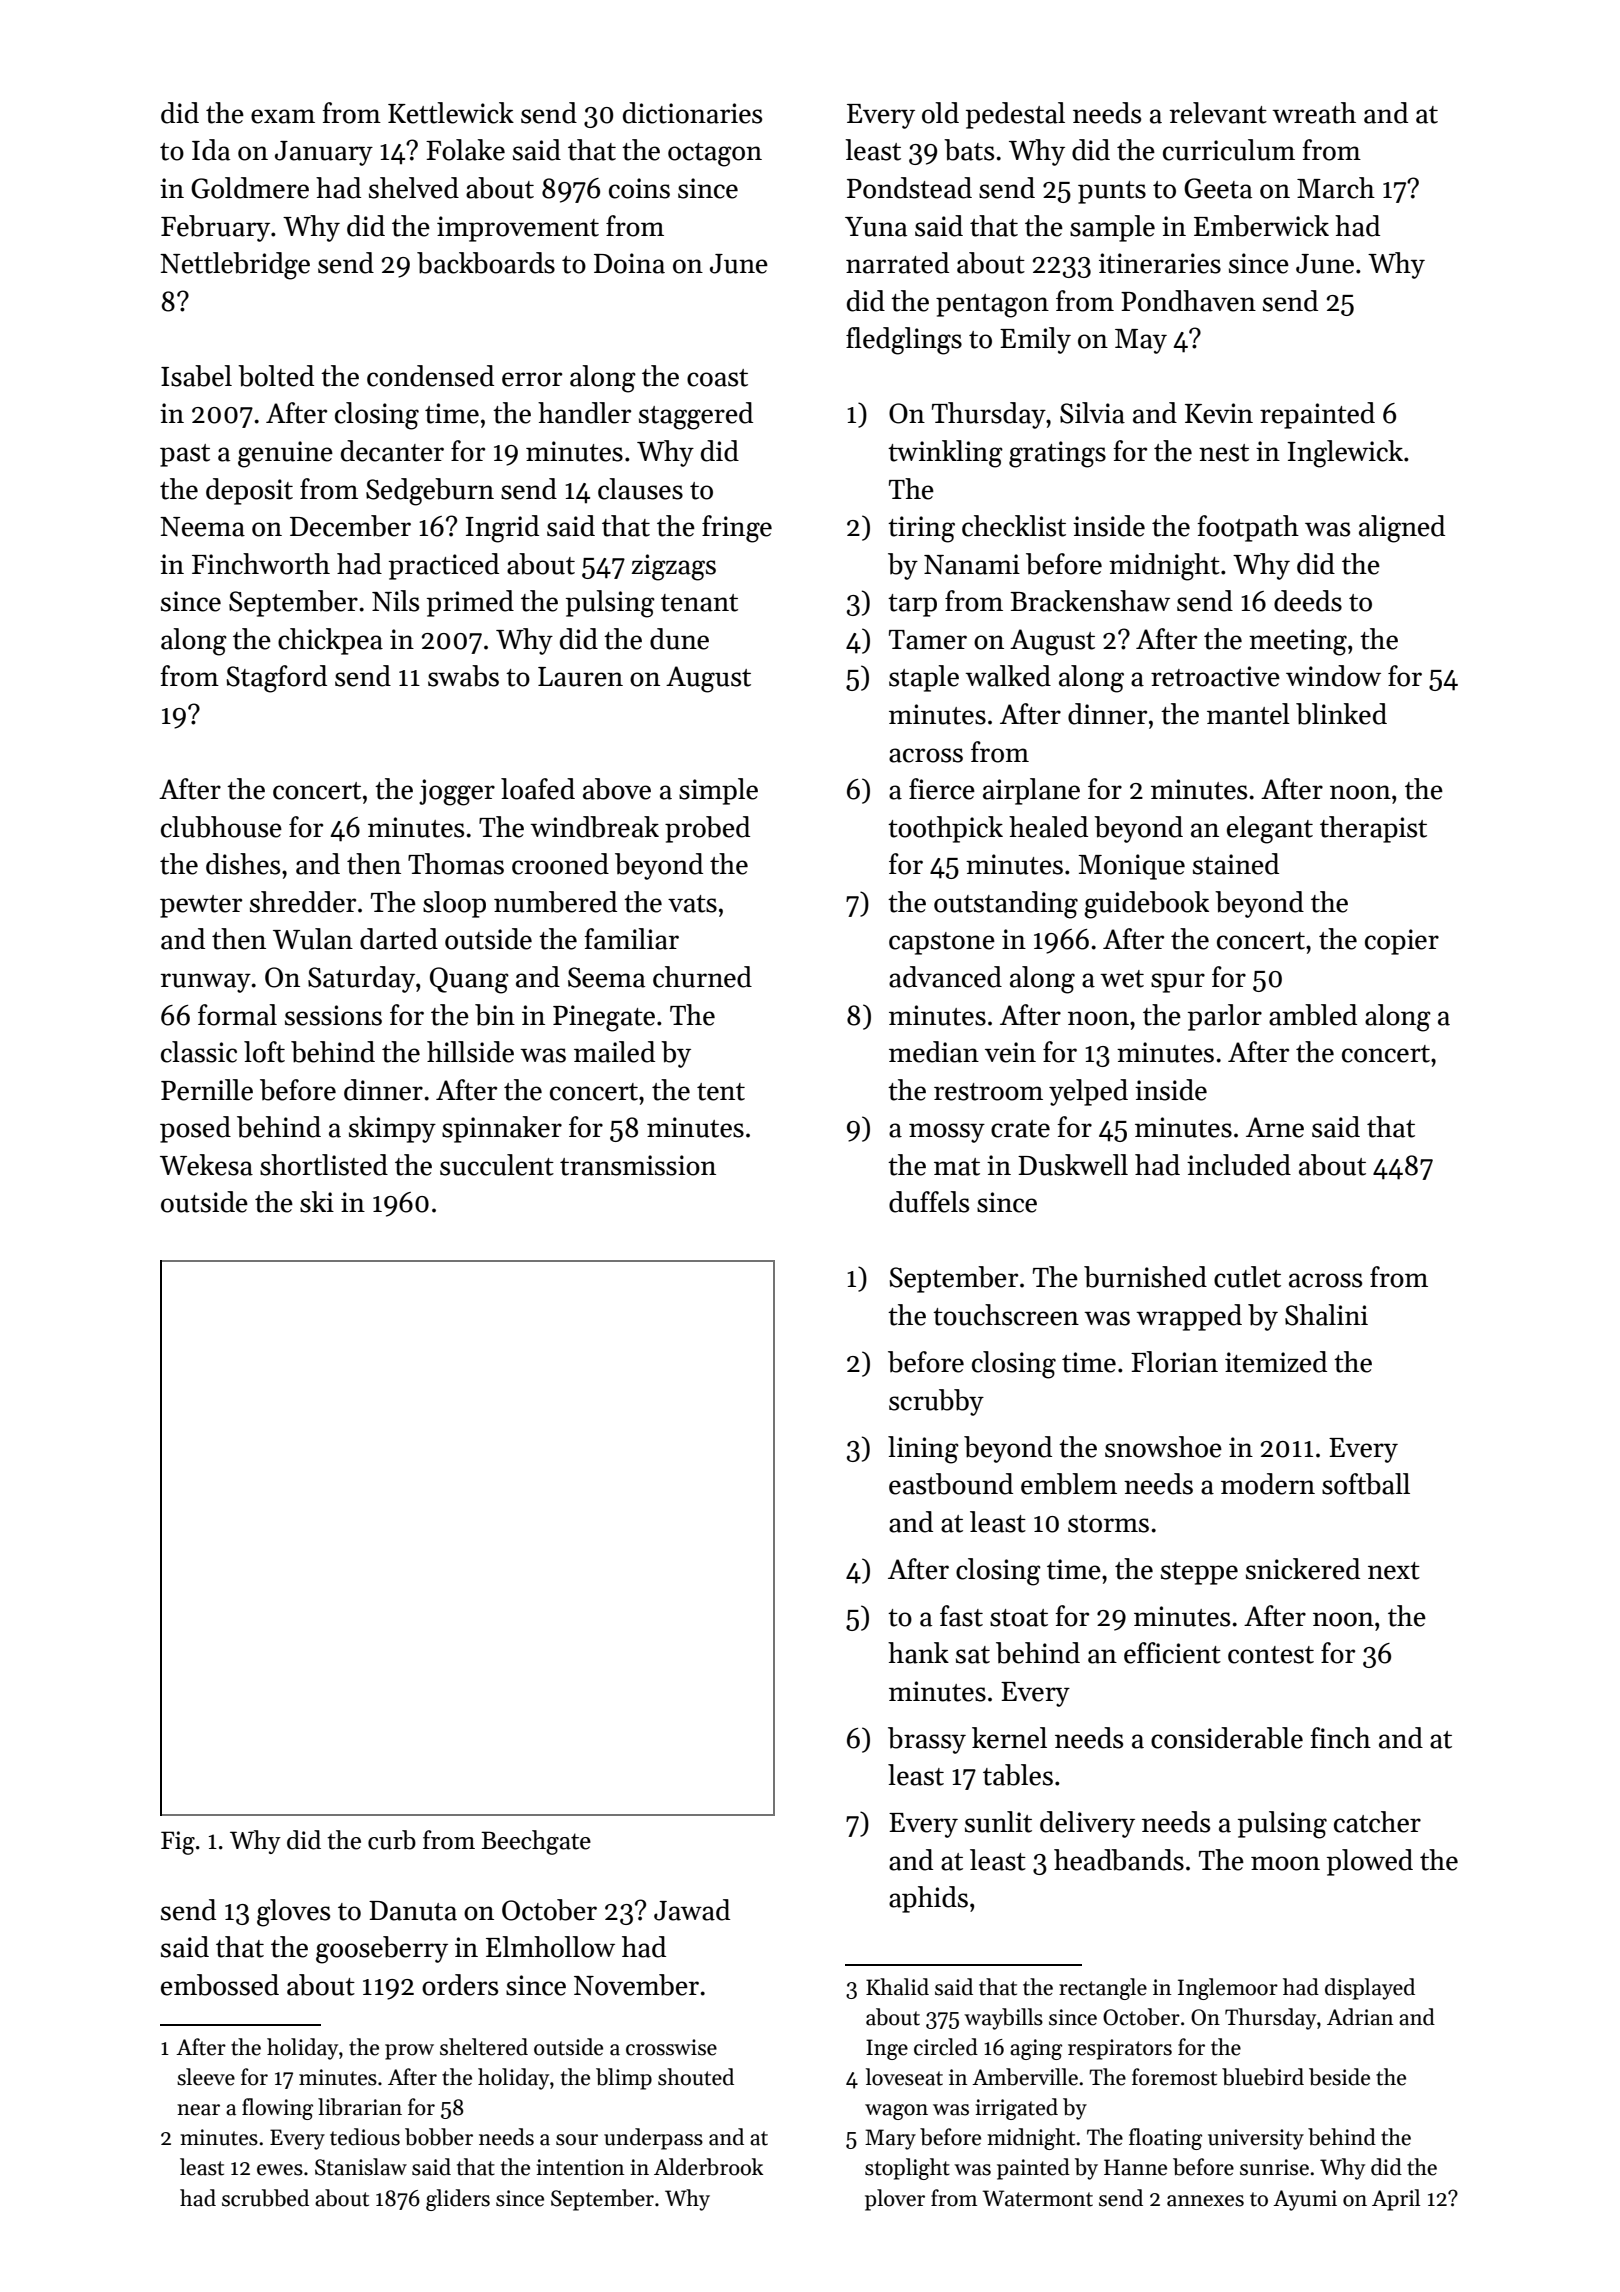 Image resolution: width=1620 pixels, height=2292 pixels. I want to click on dictionaries, so click(692, 113).
